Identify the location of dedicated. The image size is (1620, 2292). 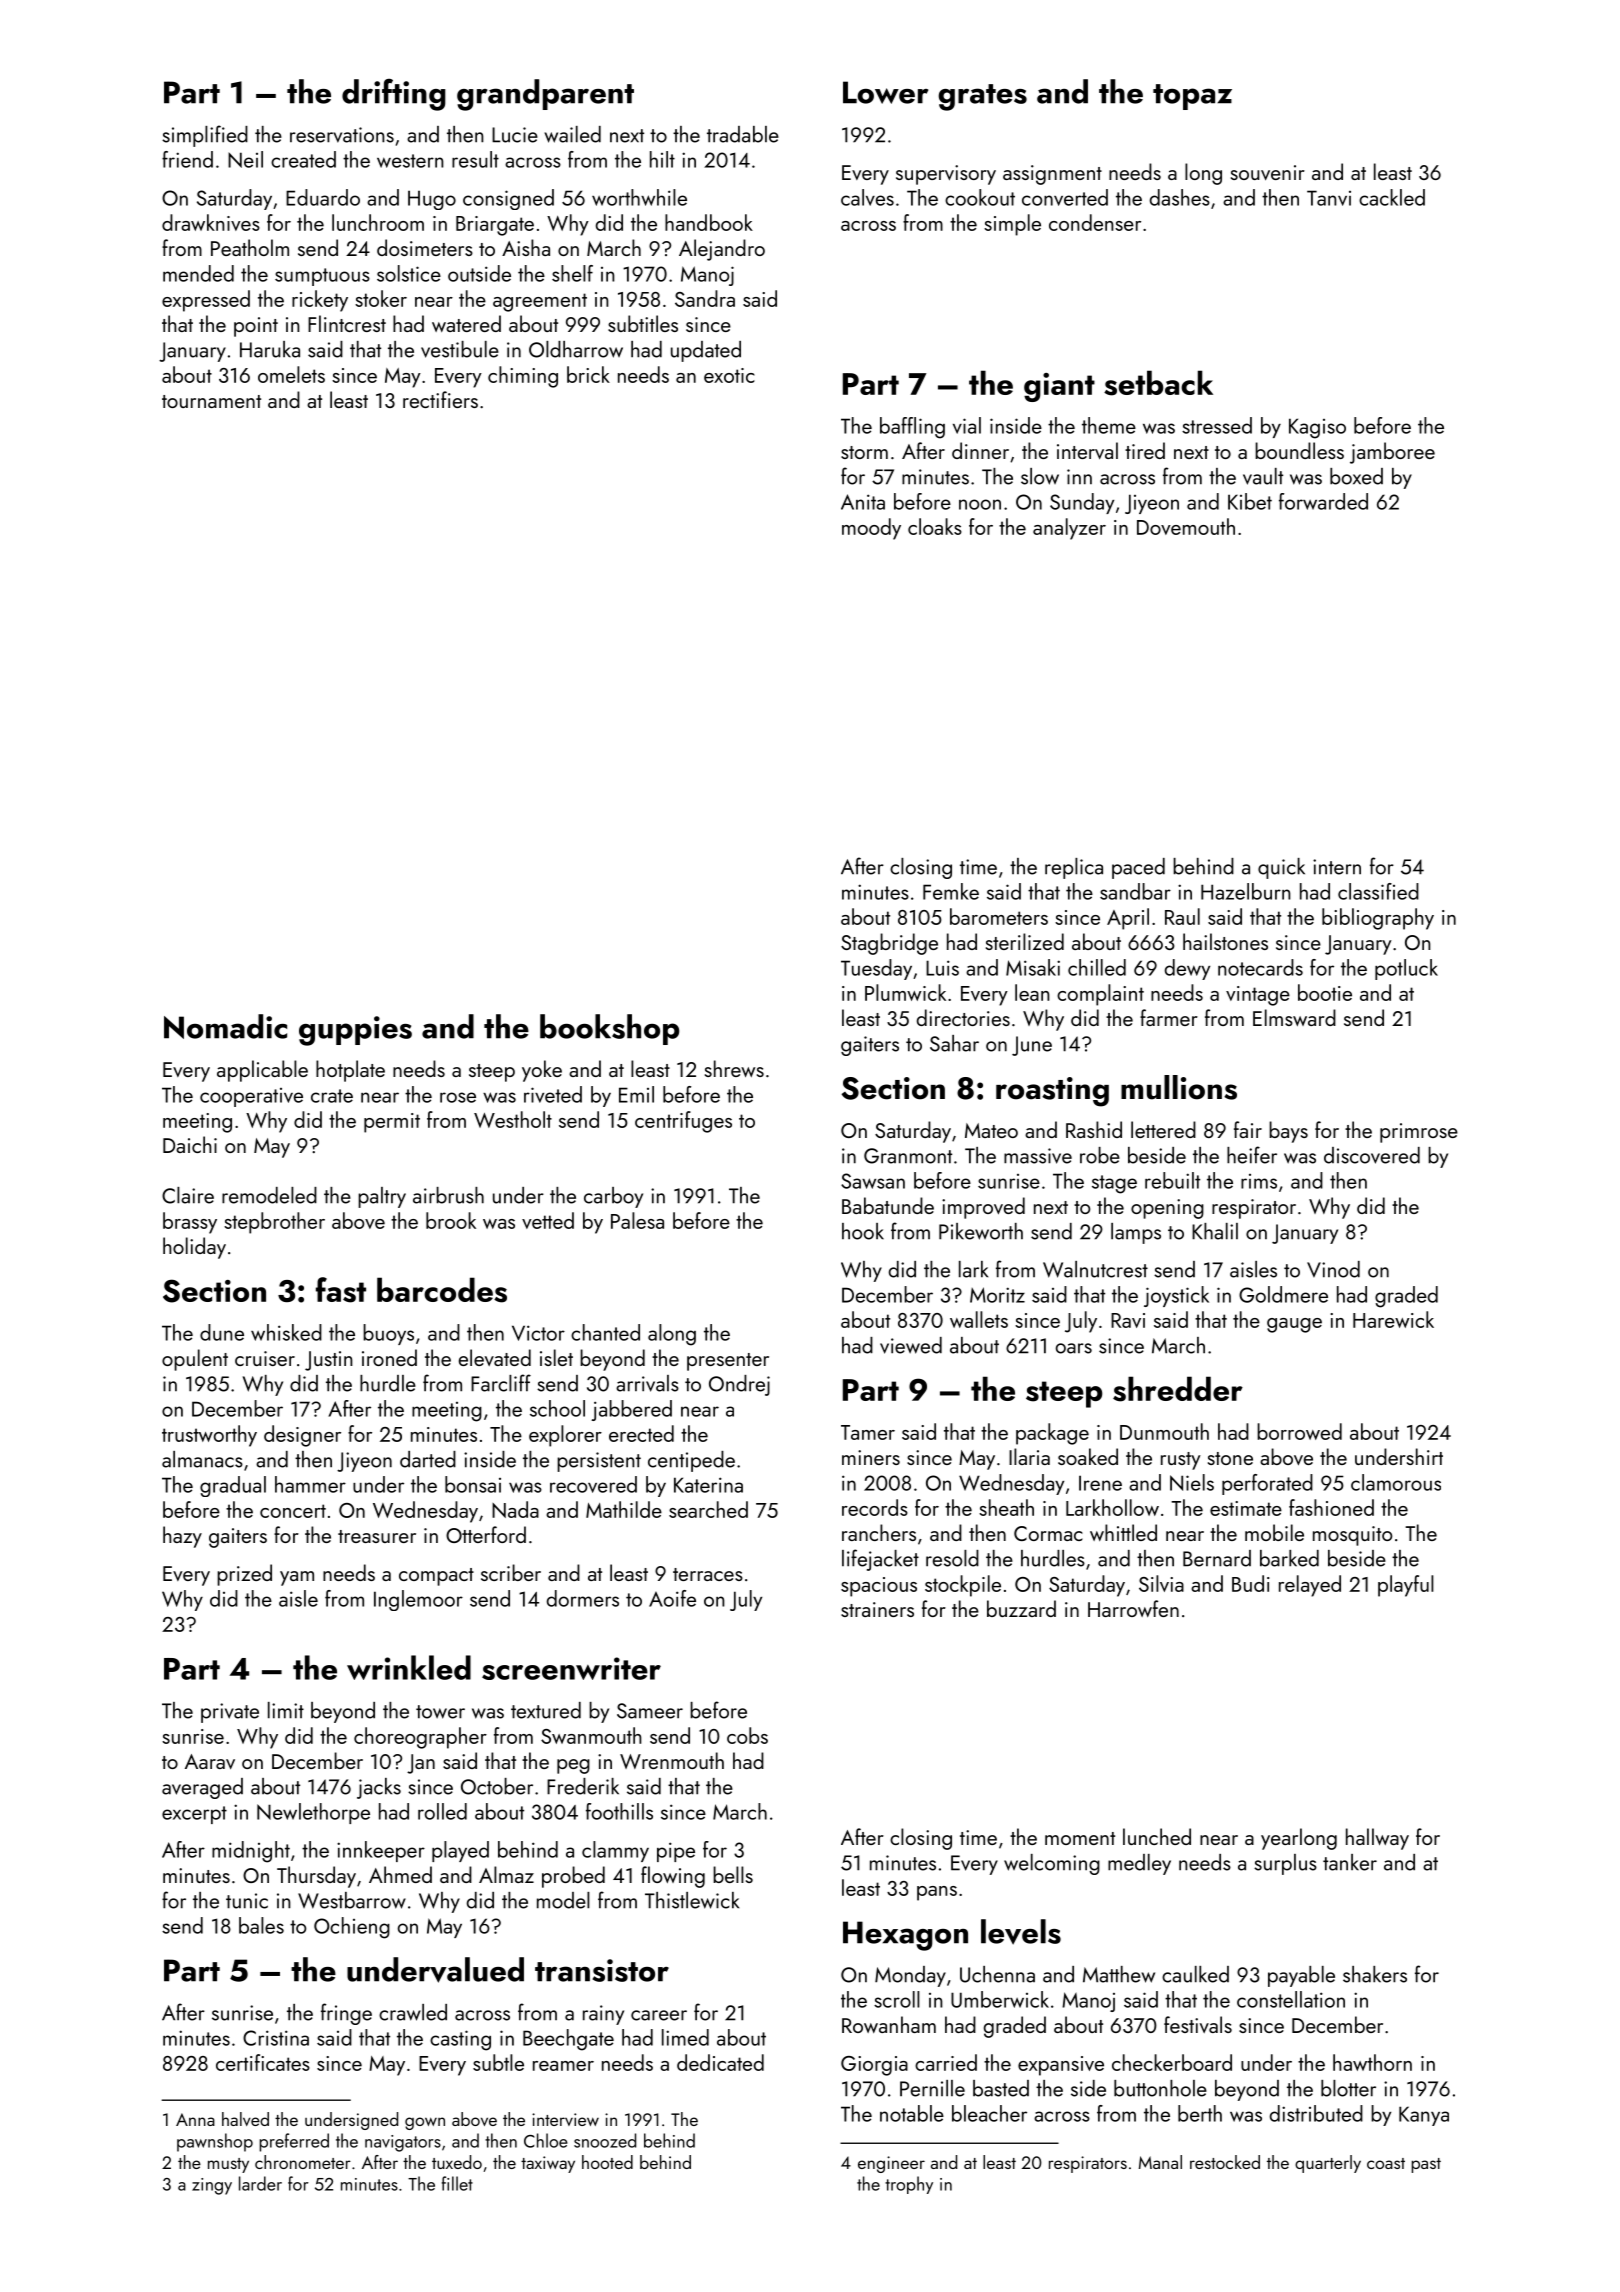
(720, 2062).
